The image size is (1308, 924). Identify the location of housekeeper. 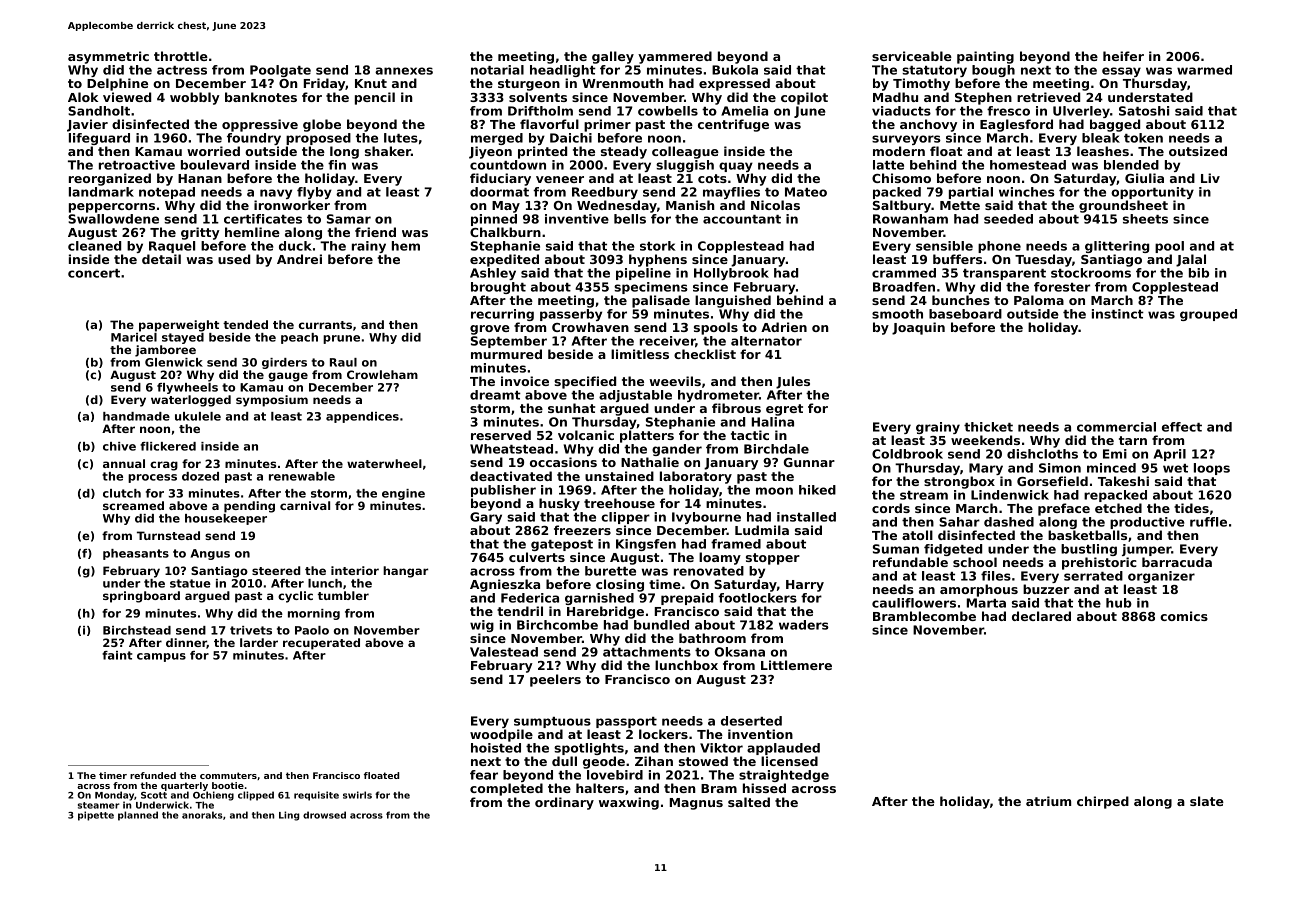
(226, 519).
